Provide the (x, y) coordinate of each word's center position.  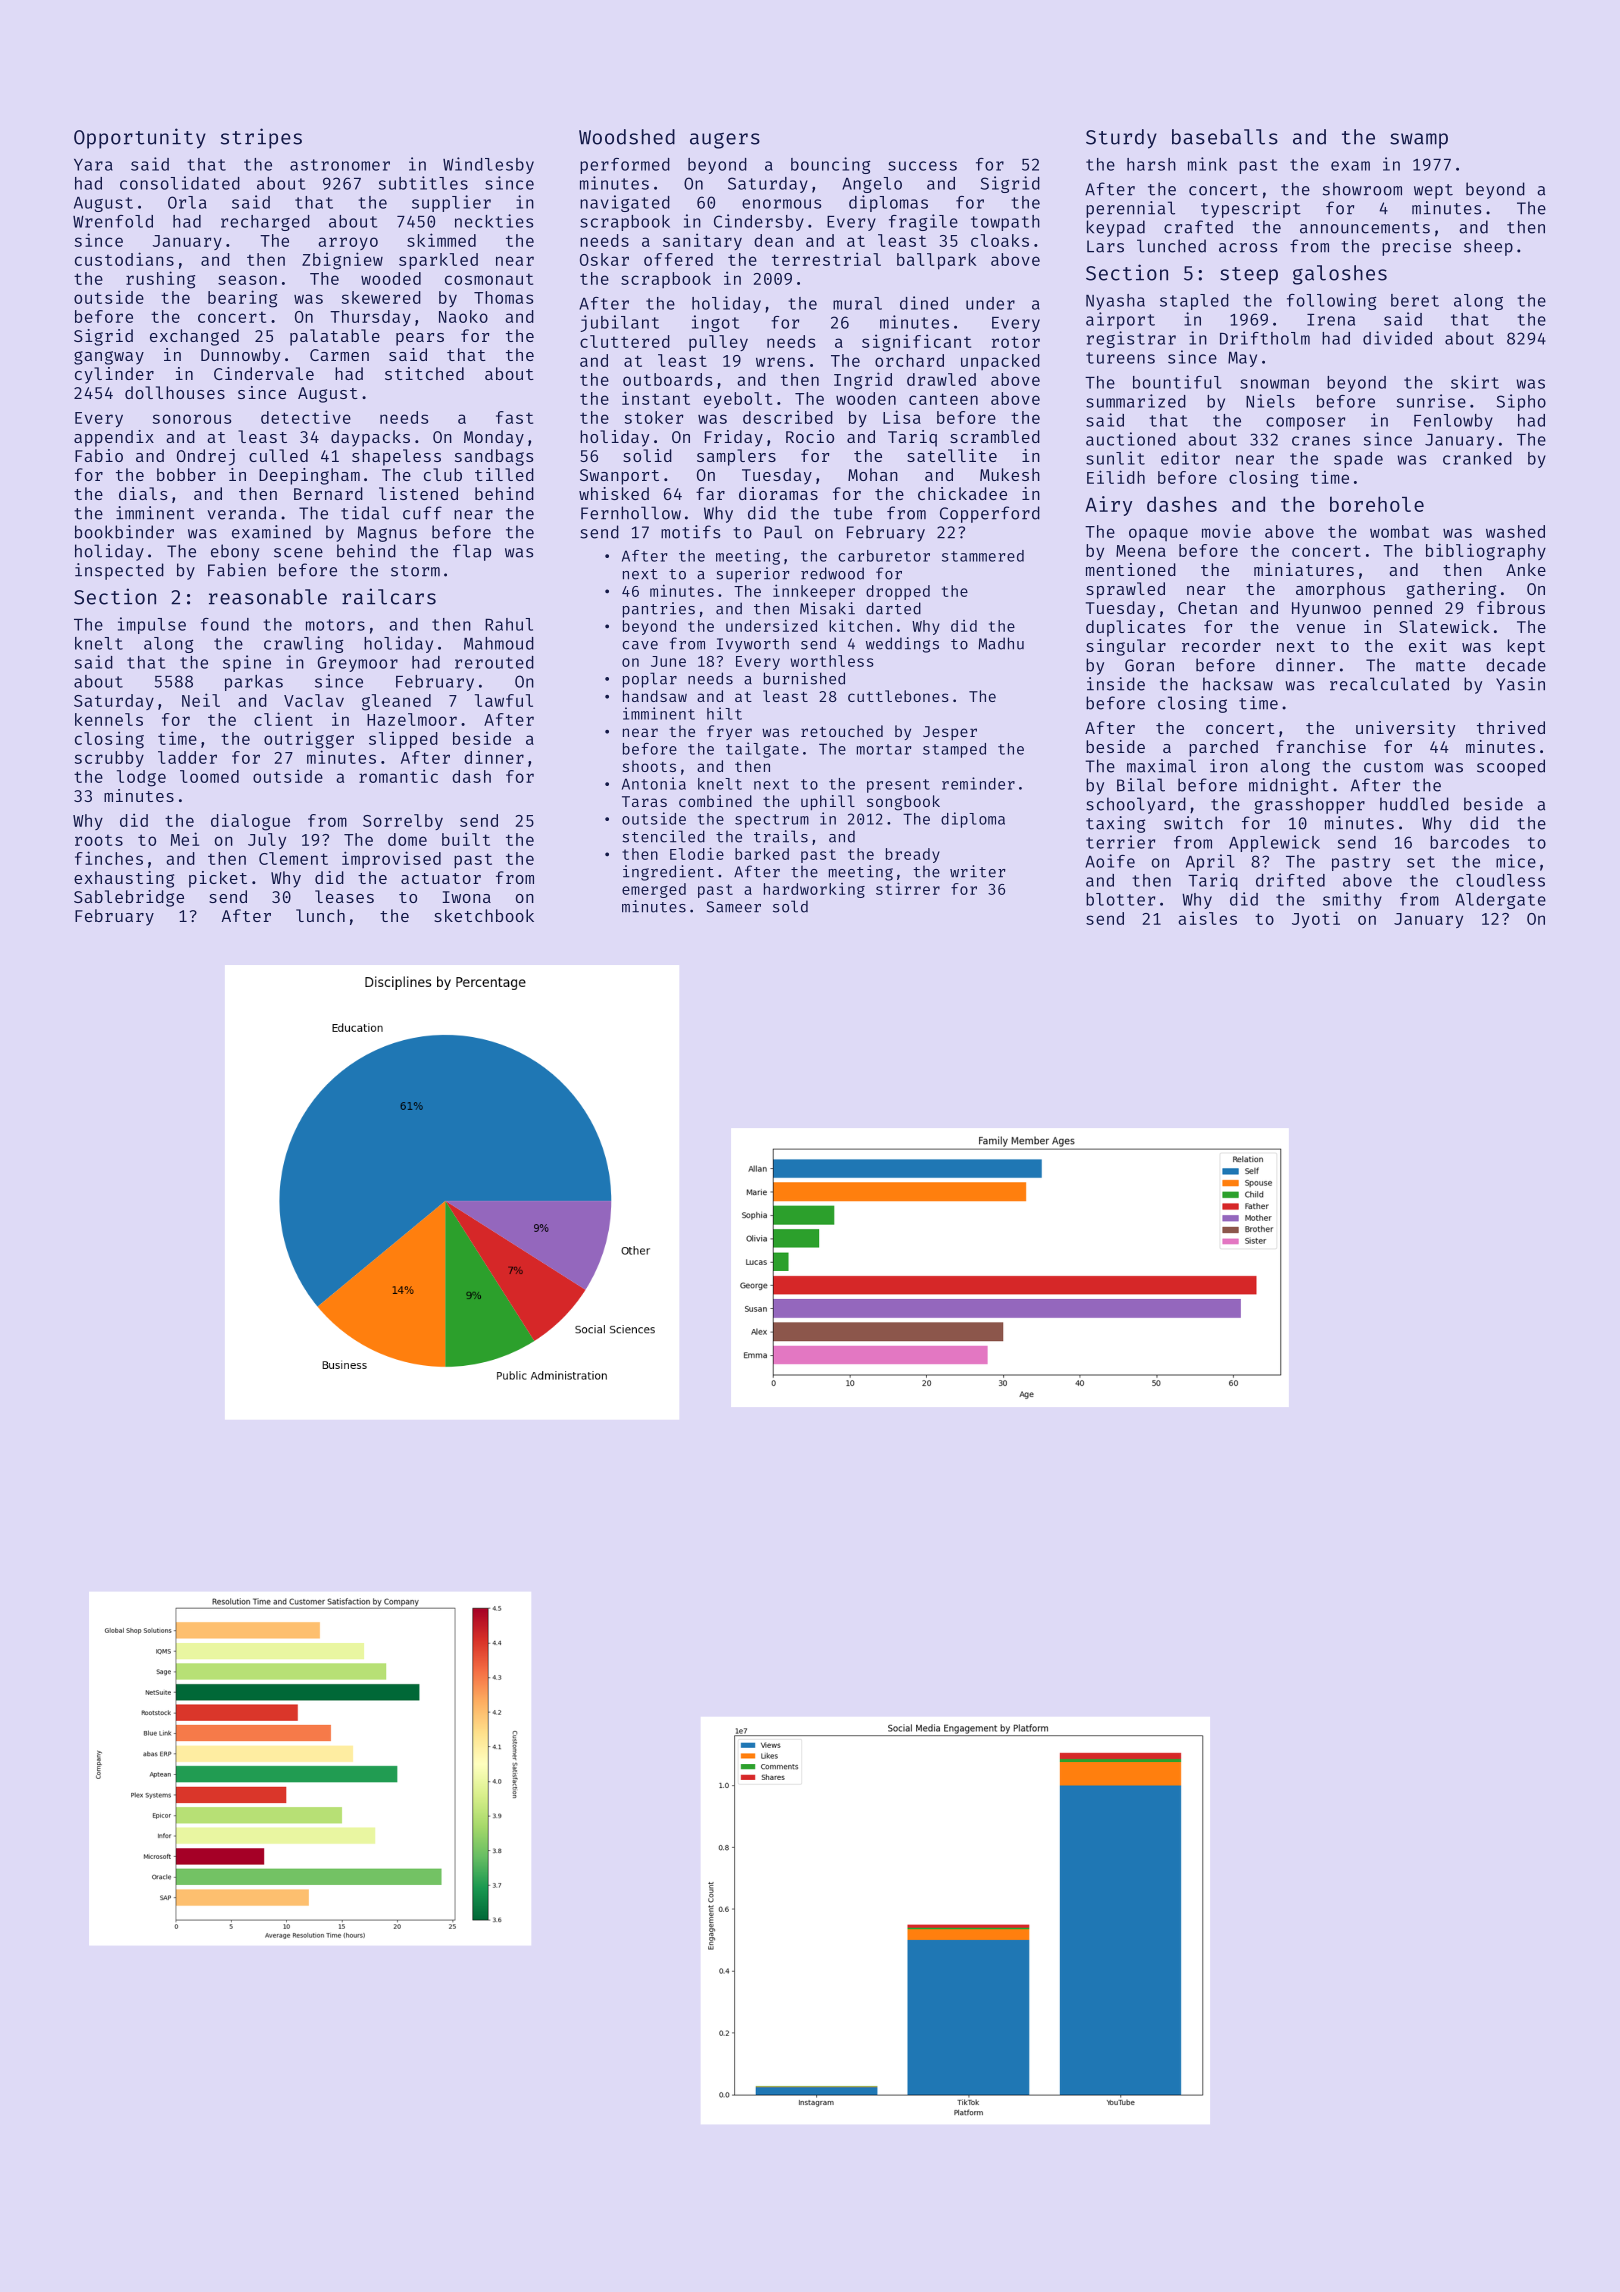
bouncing (831, 165)
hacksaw (1238, 684)
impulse (152, 625)
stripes (261, 138)
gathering (1451, 590)
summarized (1136, 401)
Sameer (734, 907)
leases (344, 896)
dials (143, 493)
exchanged (194, 337)
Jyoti (1316, 919)
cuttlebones (898, 696)
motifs (690, 532)
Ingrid (863, 381)
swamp (1419, 141)
